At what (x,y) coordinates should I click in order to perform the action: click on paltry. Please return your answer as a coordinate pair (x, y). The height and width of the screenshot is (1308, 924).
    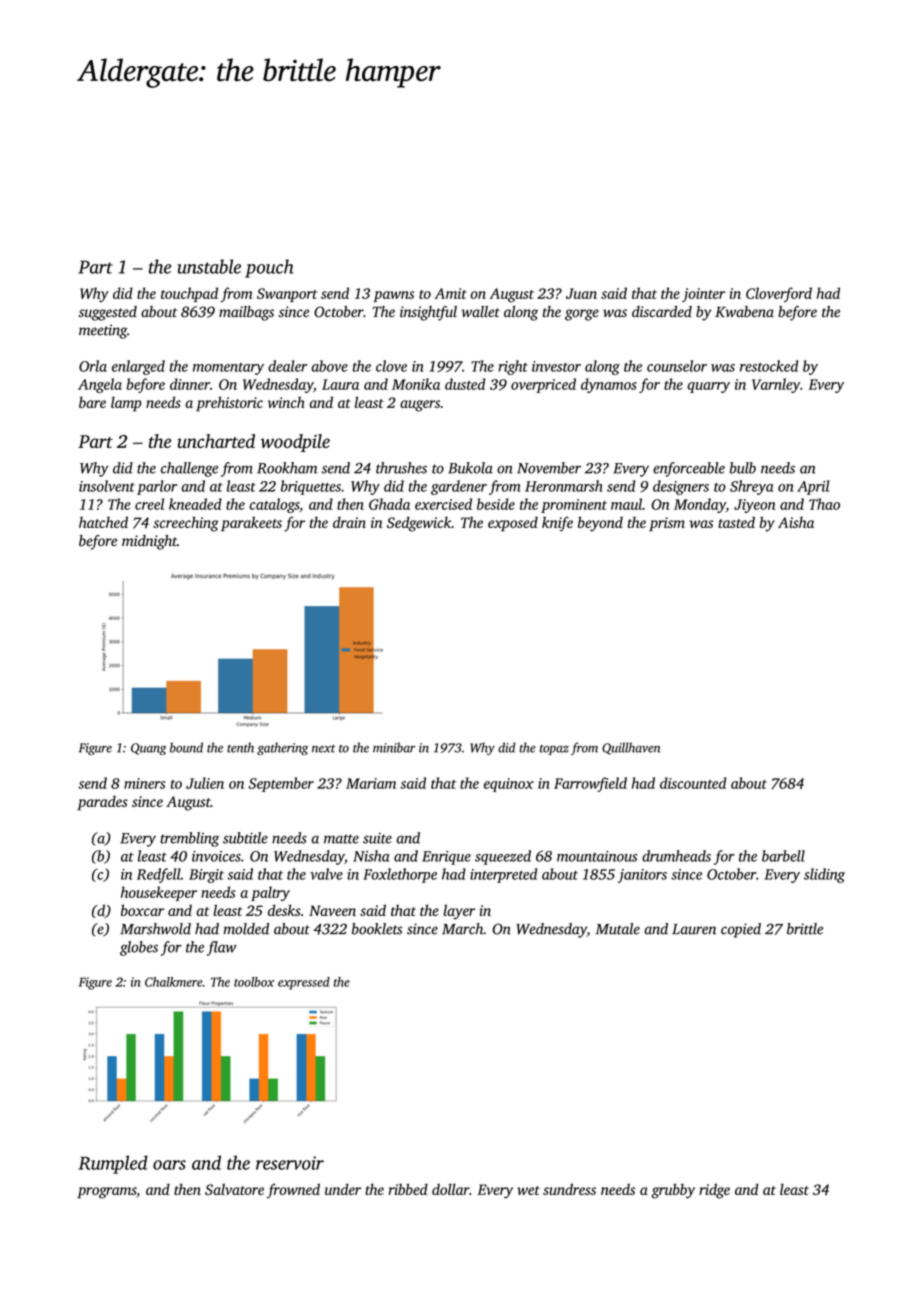
    Looking at the image, I should click on (270, 893).
